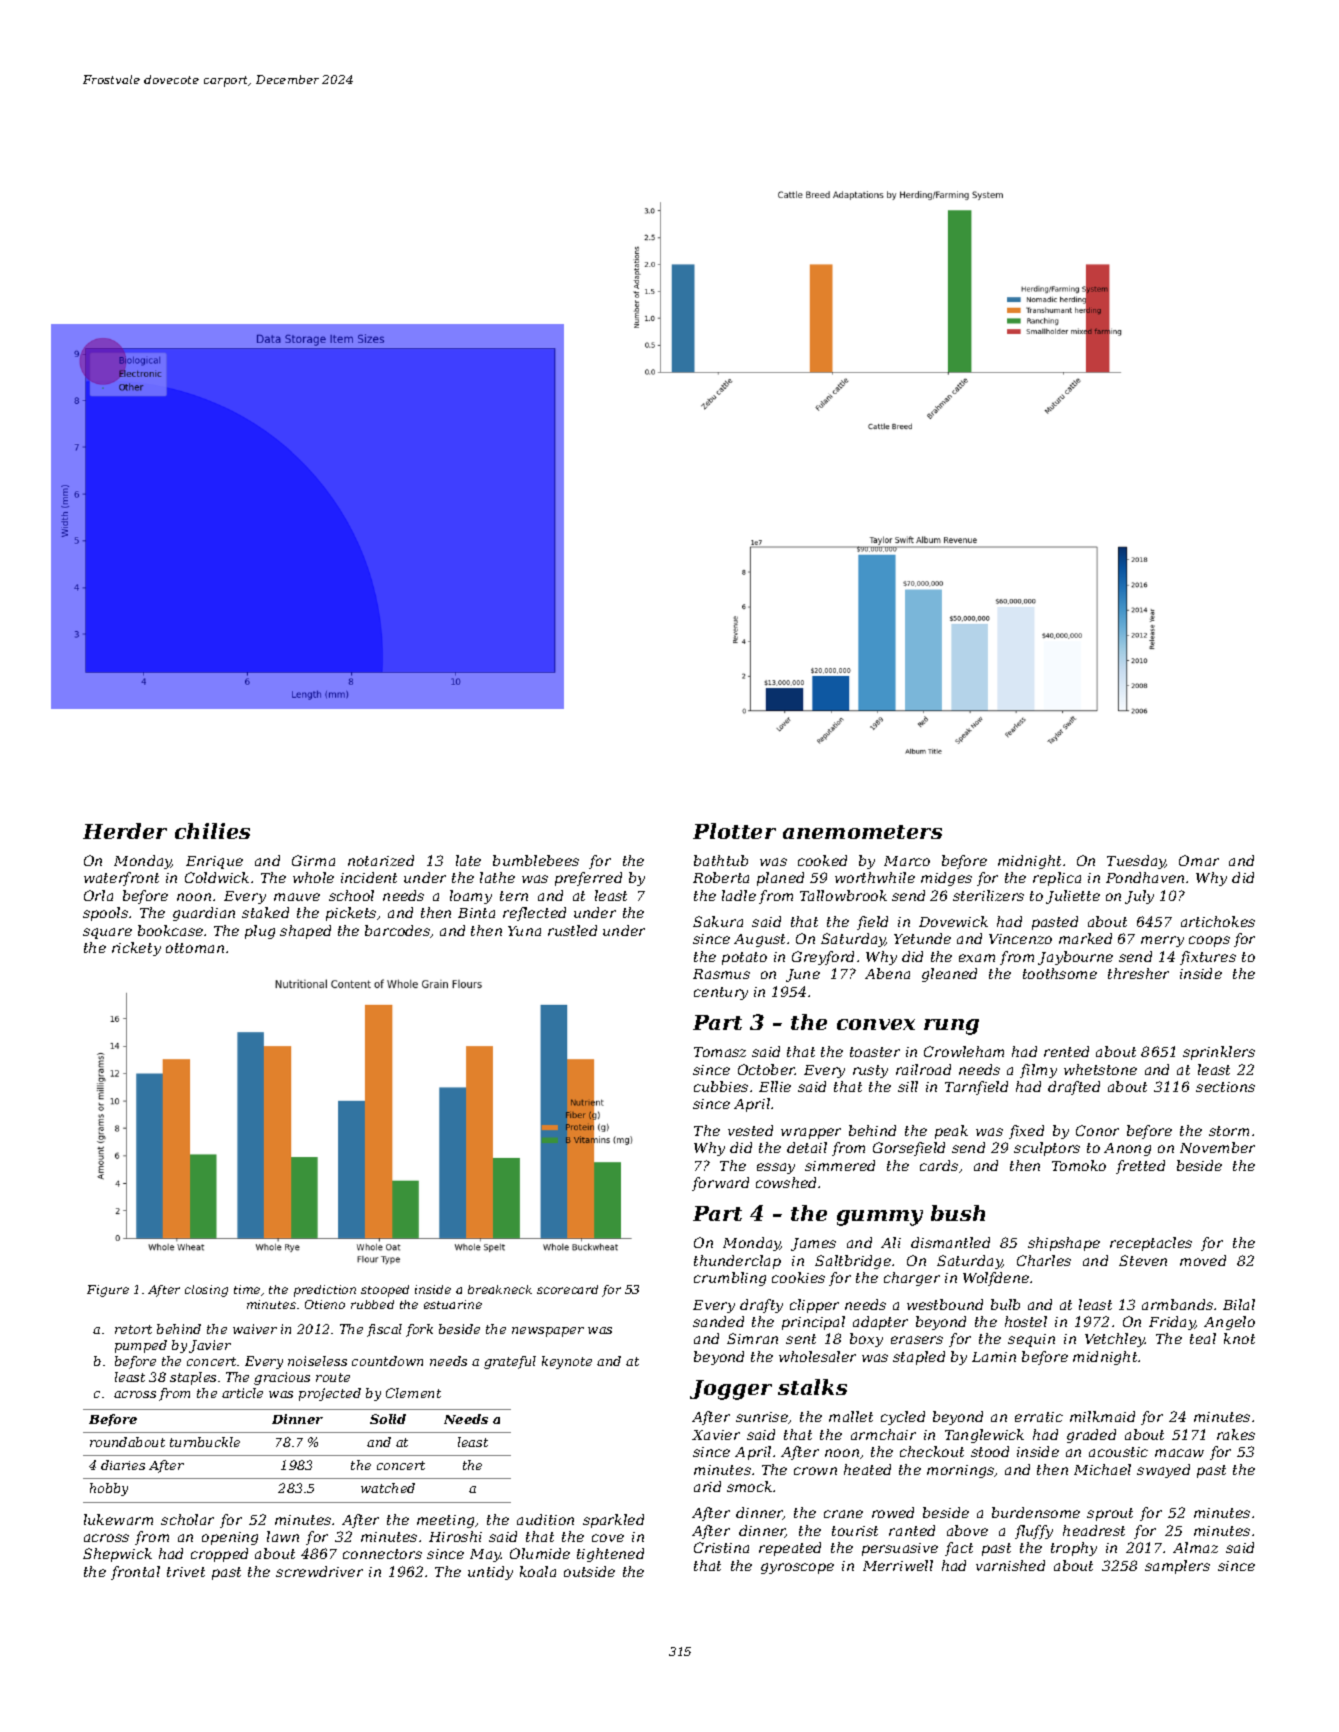 This page has height=1732, width=1339. What do you see at coordinates (195, 948) in the page?
I see `ottoman` at bounding box center [195, 948].
